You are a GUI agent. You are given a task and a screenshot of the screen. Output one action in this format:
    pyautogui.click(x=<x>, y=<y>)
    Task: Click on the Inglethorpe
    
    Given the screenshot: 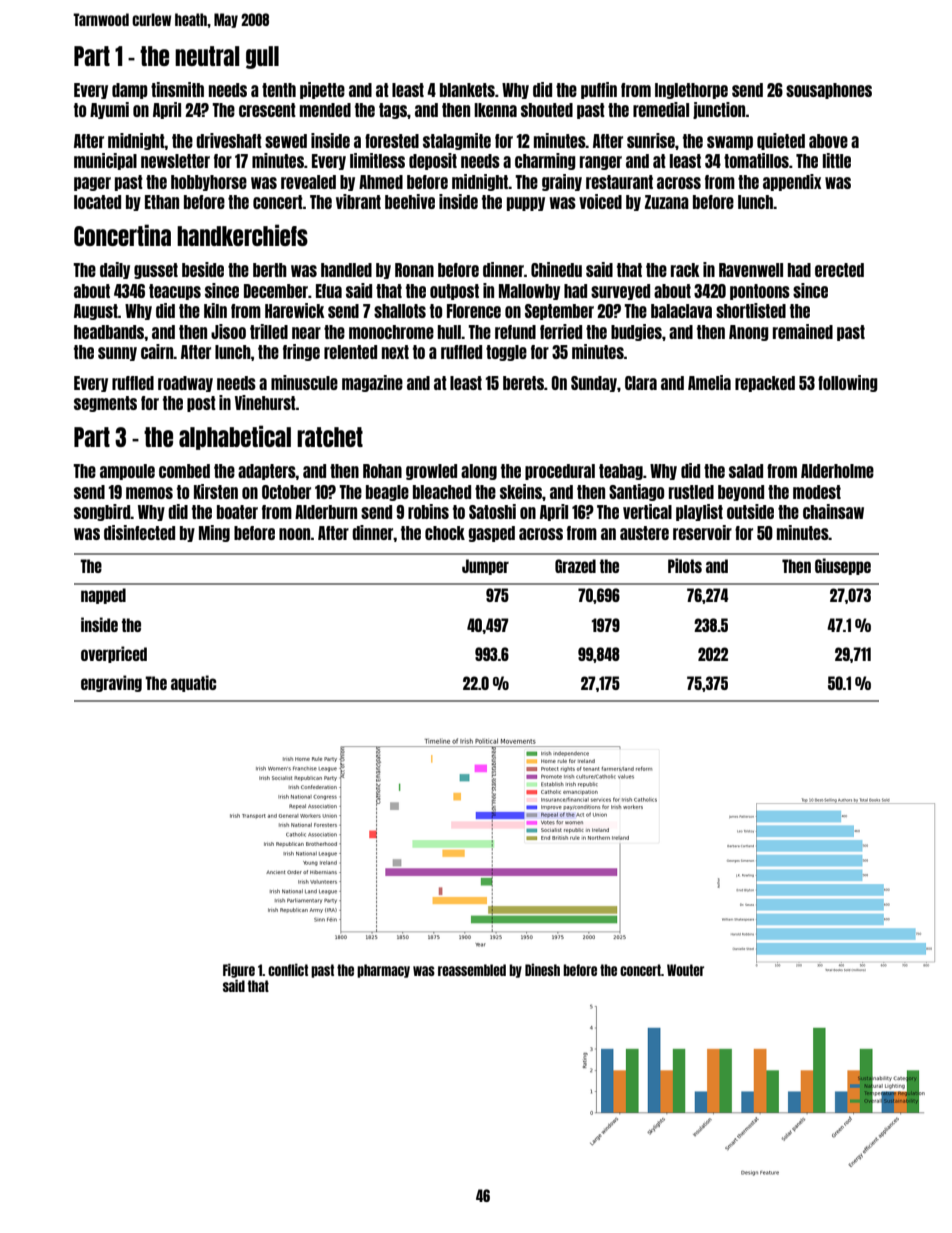 What is the action you would take?
    pyautogui.click(x=691, y=91)
